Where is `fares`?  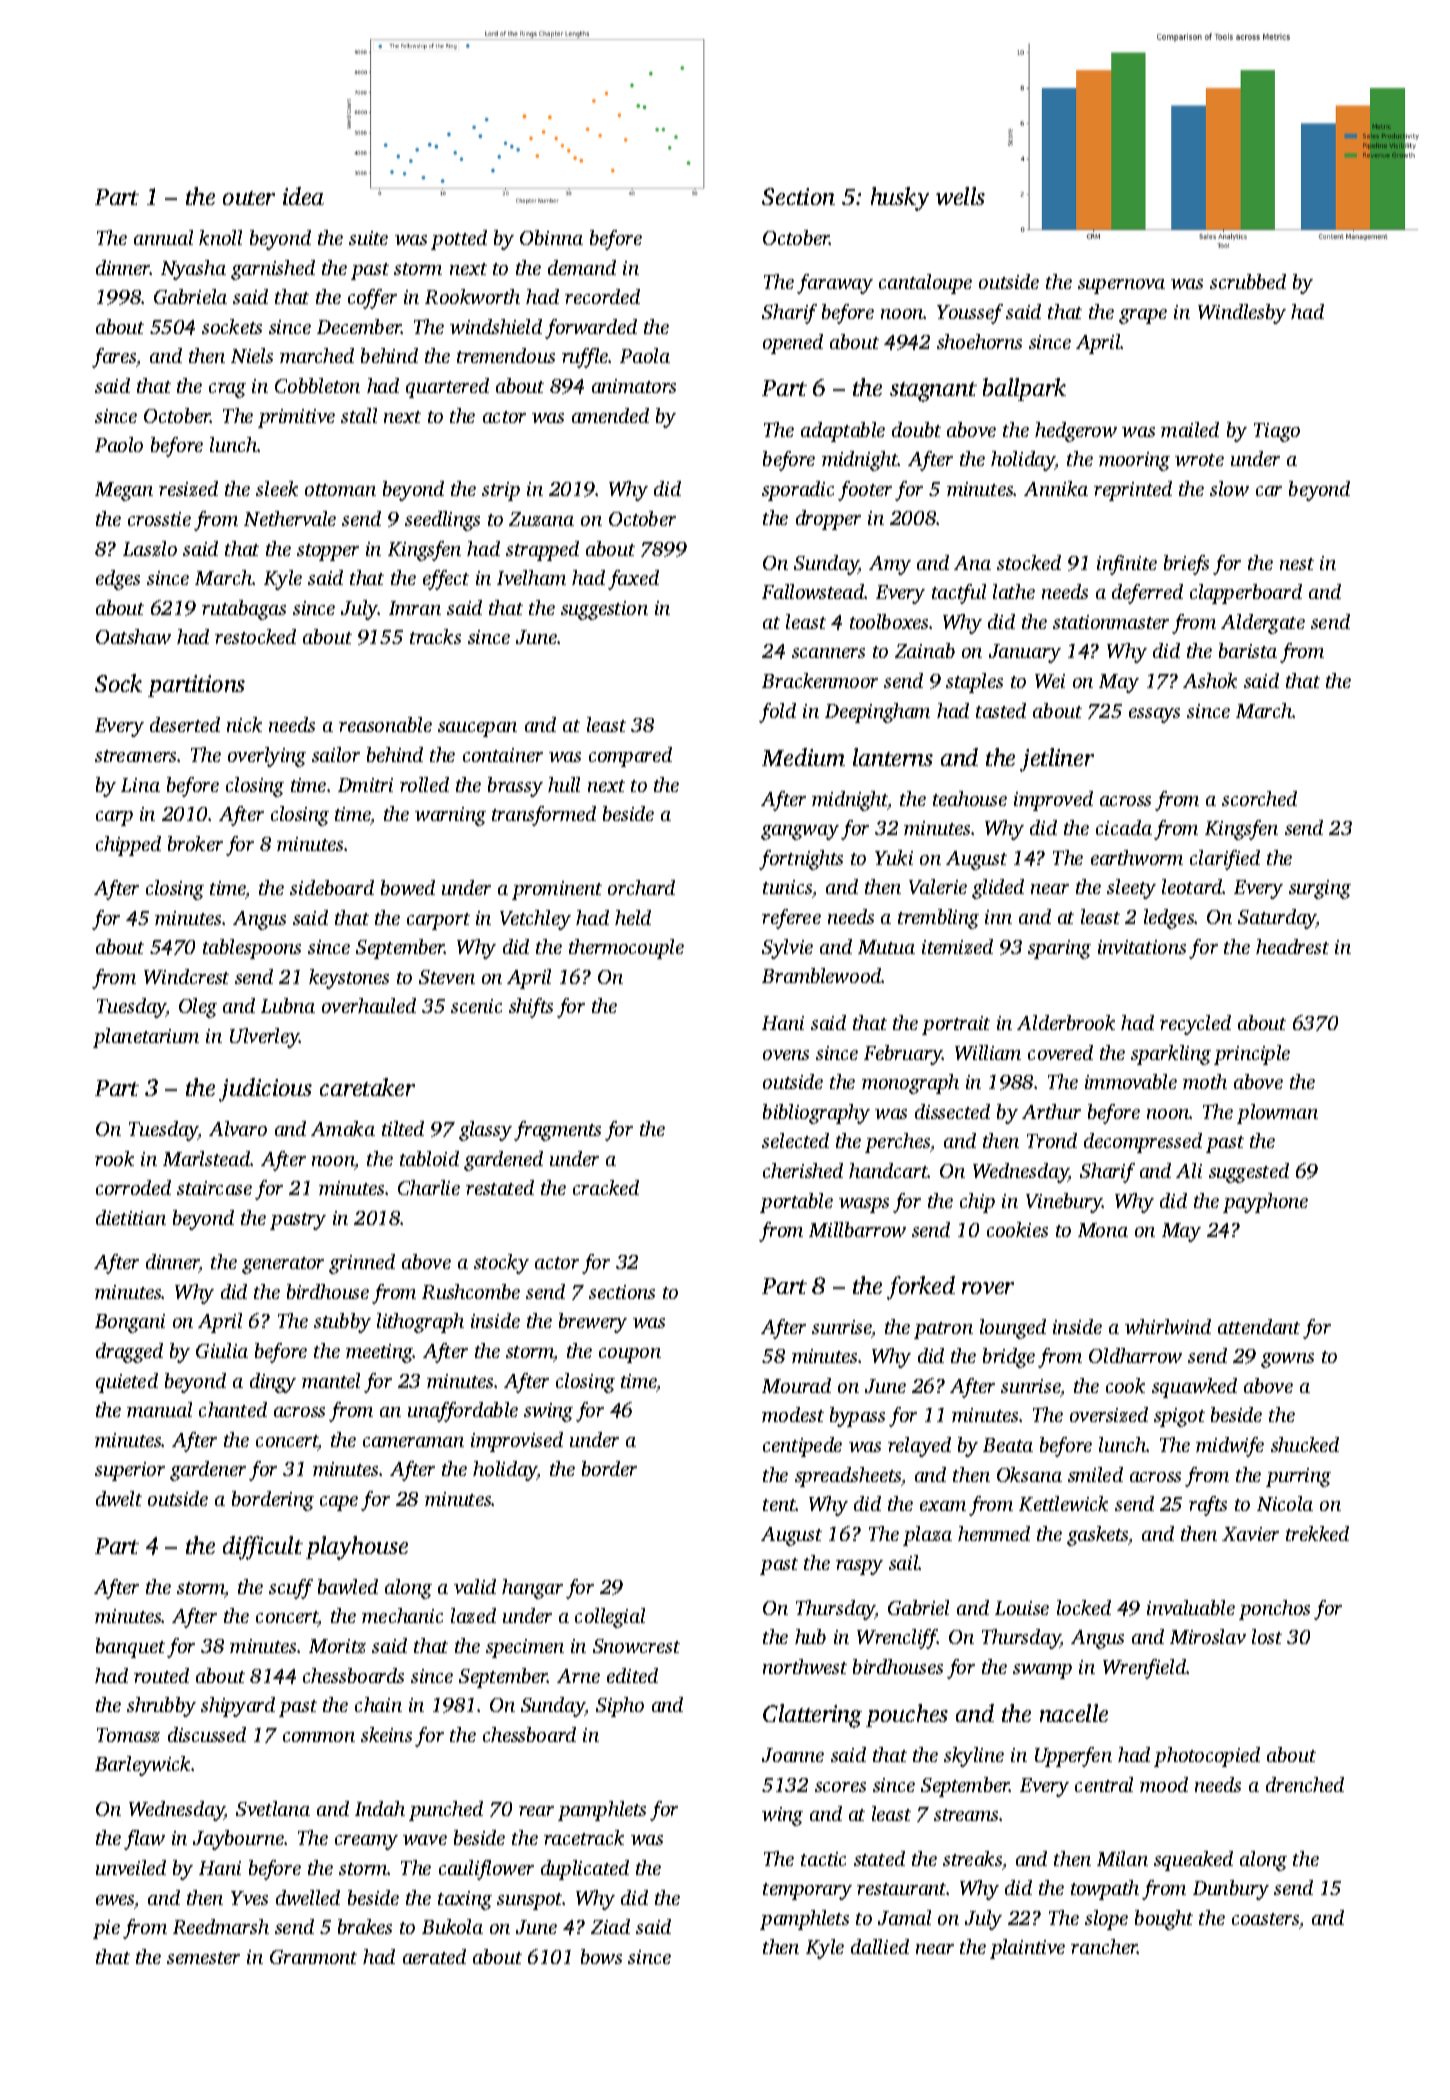 fares is located at coordinates (114, 358).
